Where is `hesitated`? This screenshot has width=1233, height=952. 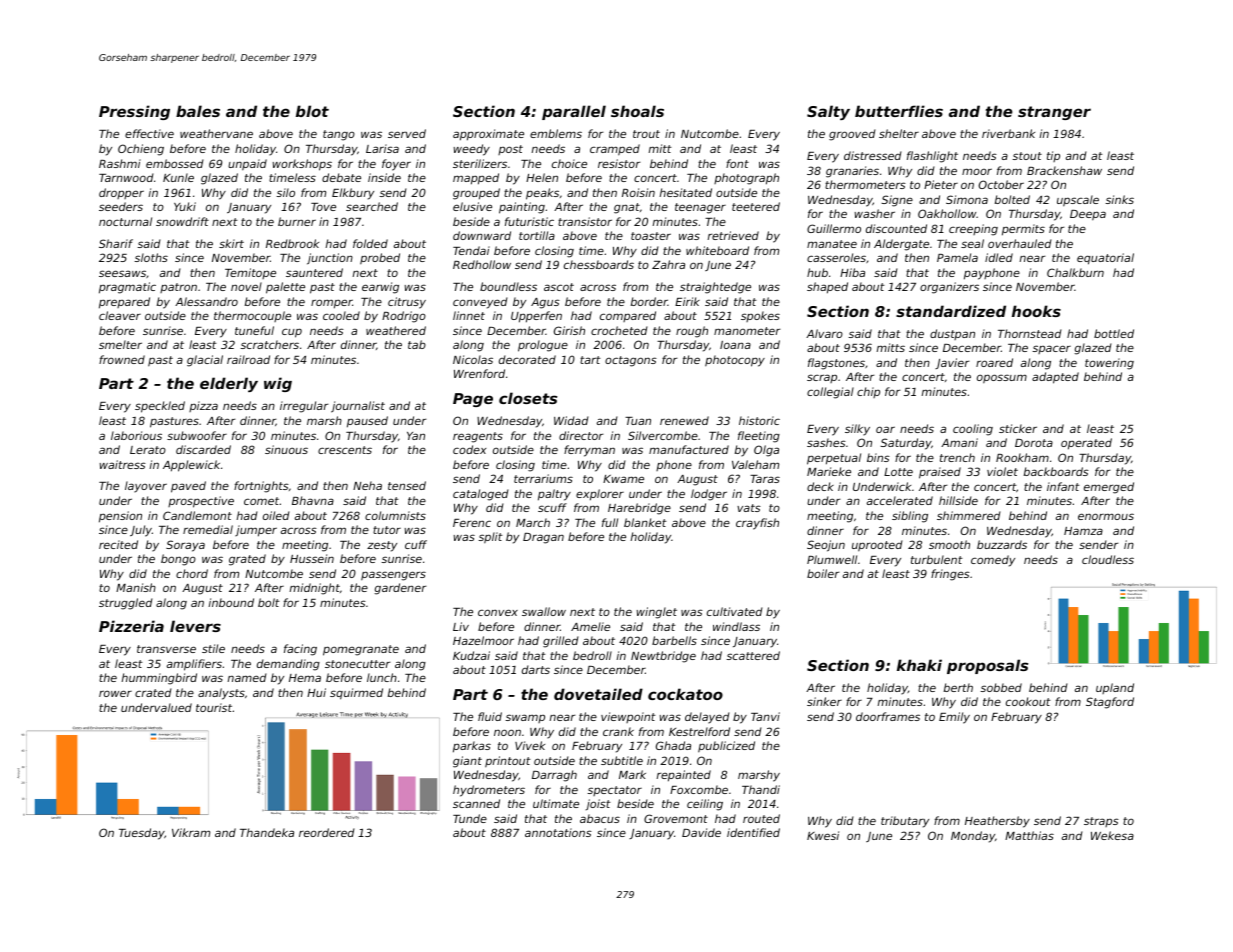 hesitated is located at coordinates (686, 192).
